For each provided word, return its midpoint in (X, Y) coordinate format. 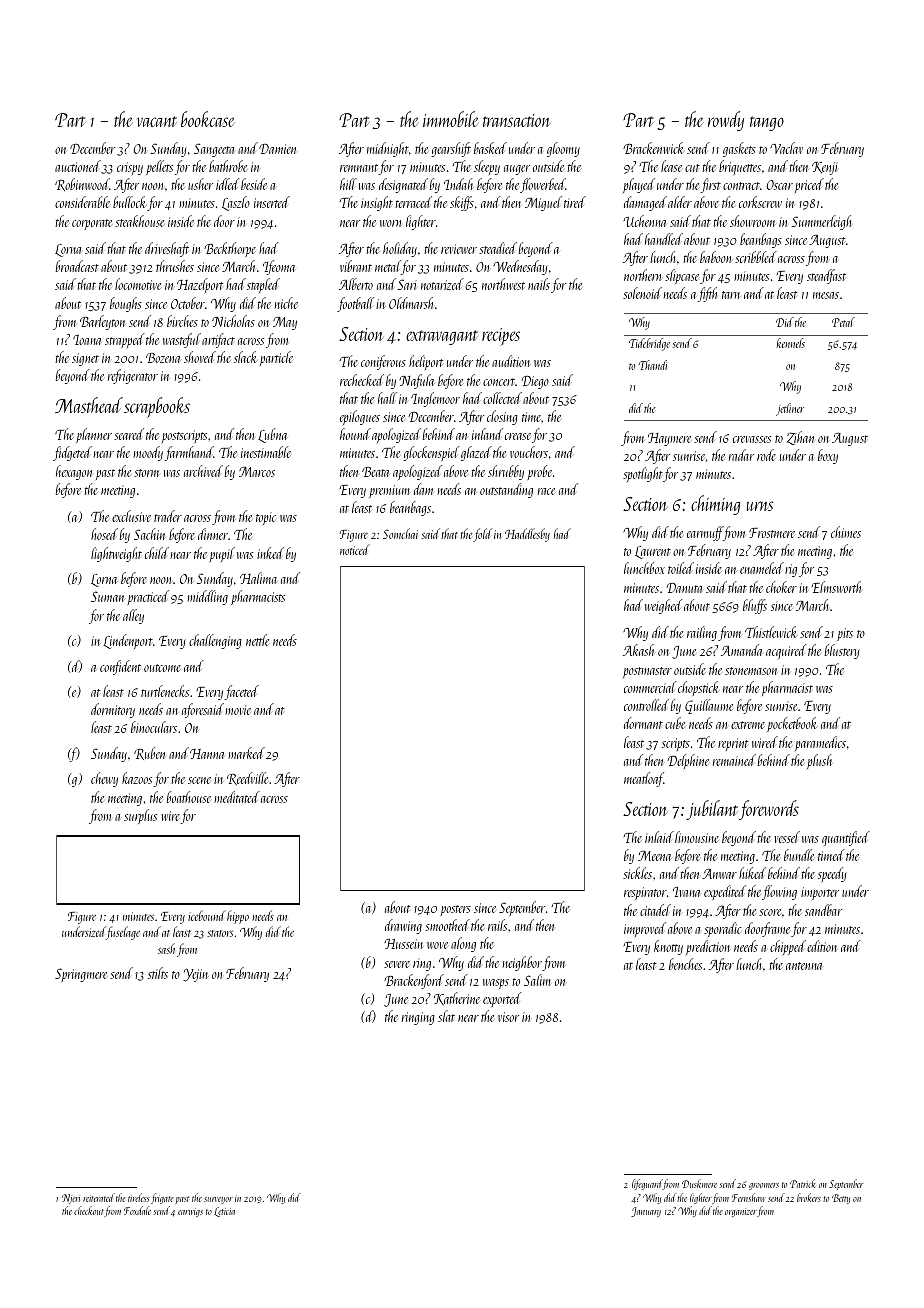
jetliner (790, 409)
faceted (241, 692)
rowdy (726, 121)
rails (497, 925)
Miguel (543, 203)
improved (645, 929)
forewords (769, 810)
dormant (643, 723)
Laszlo (236, 203)
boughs (126, 304)
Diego (535, 382)
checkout (89, 1210)
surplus (140, 816)
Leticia (224, 1212)
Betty (841, 1199)
